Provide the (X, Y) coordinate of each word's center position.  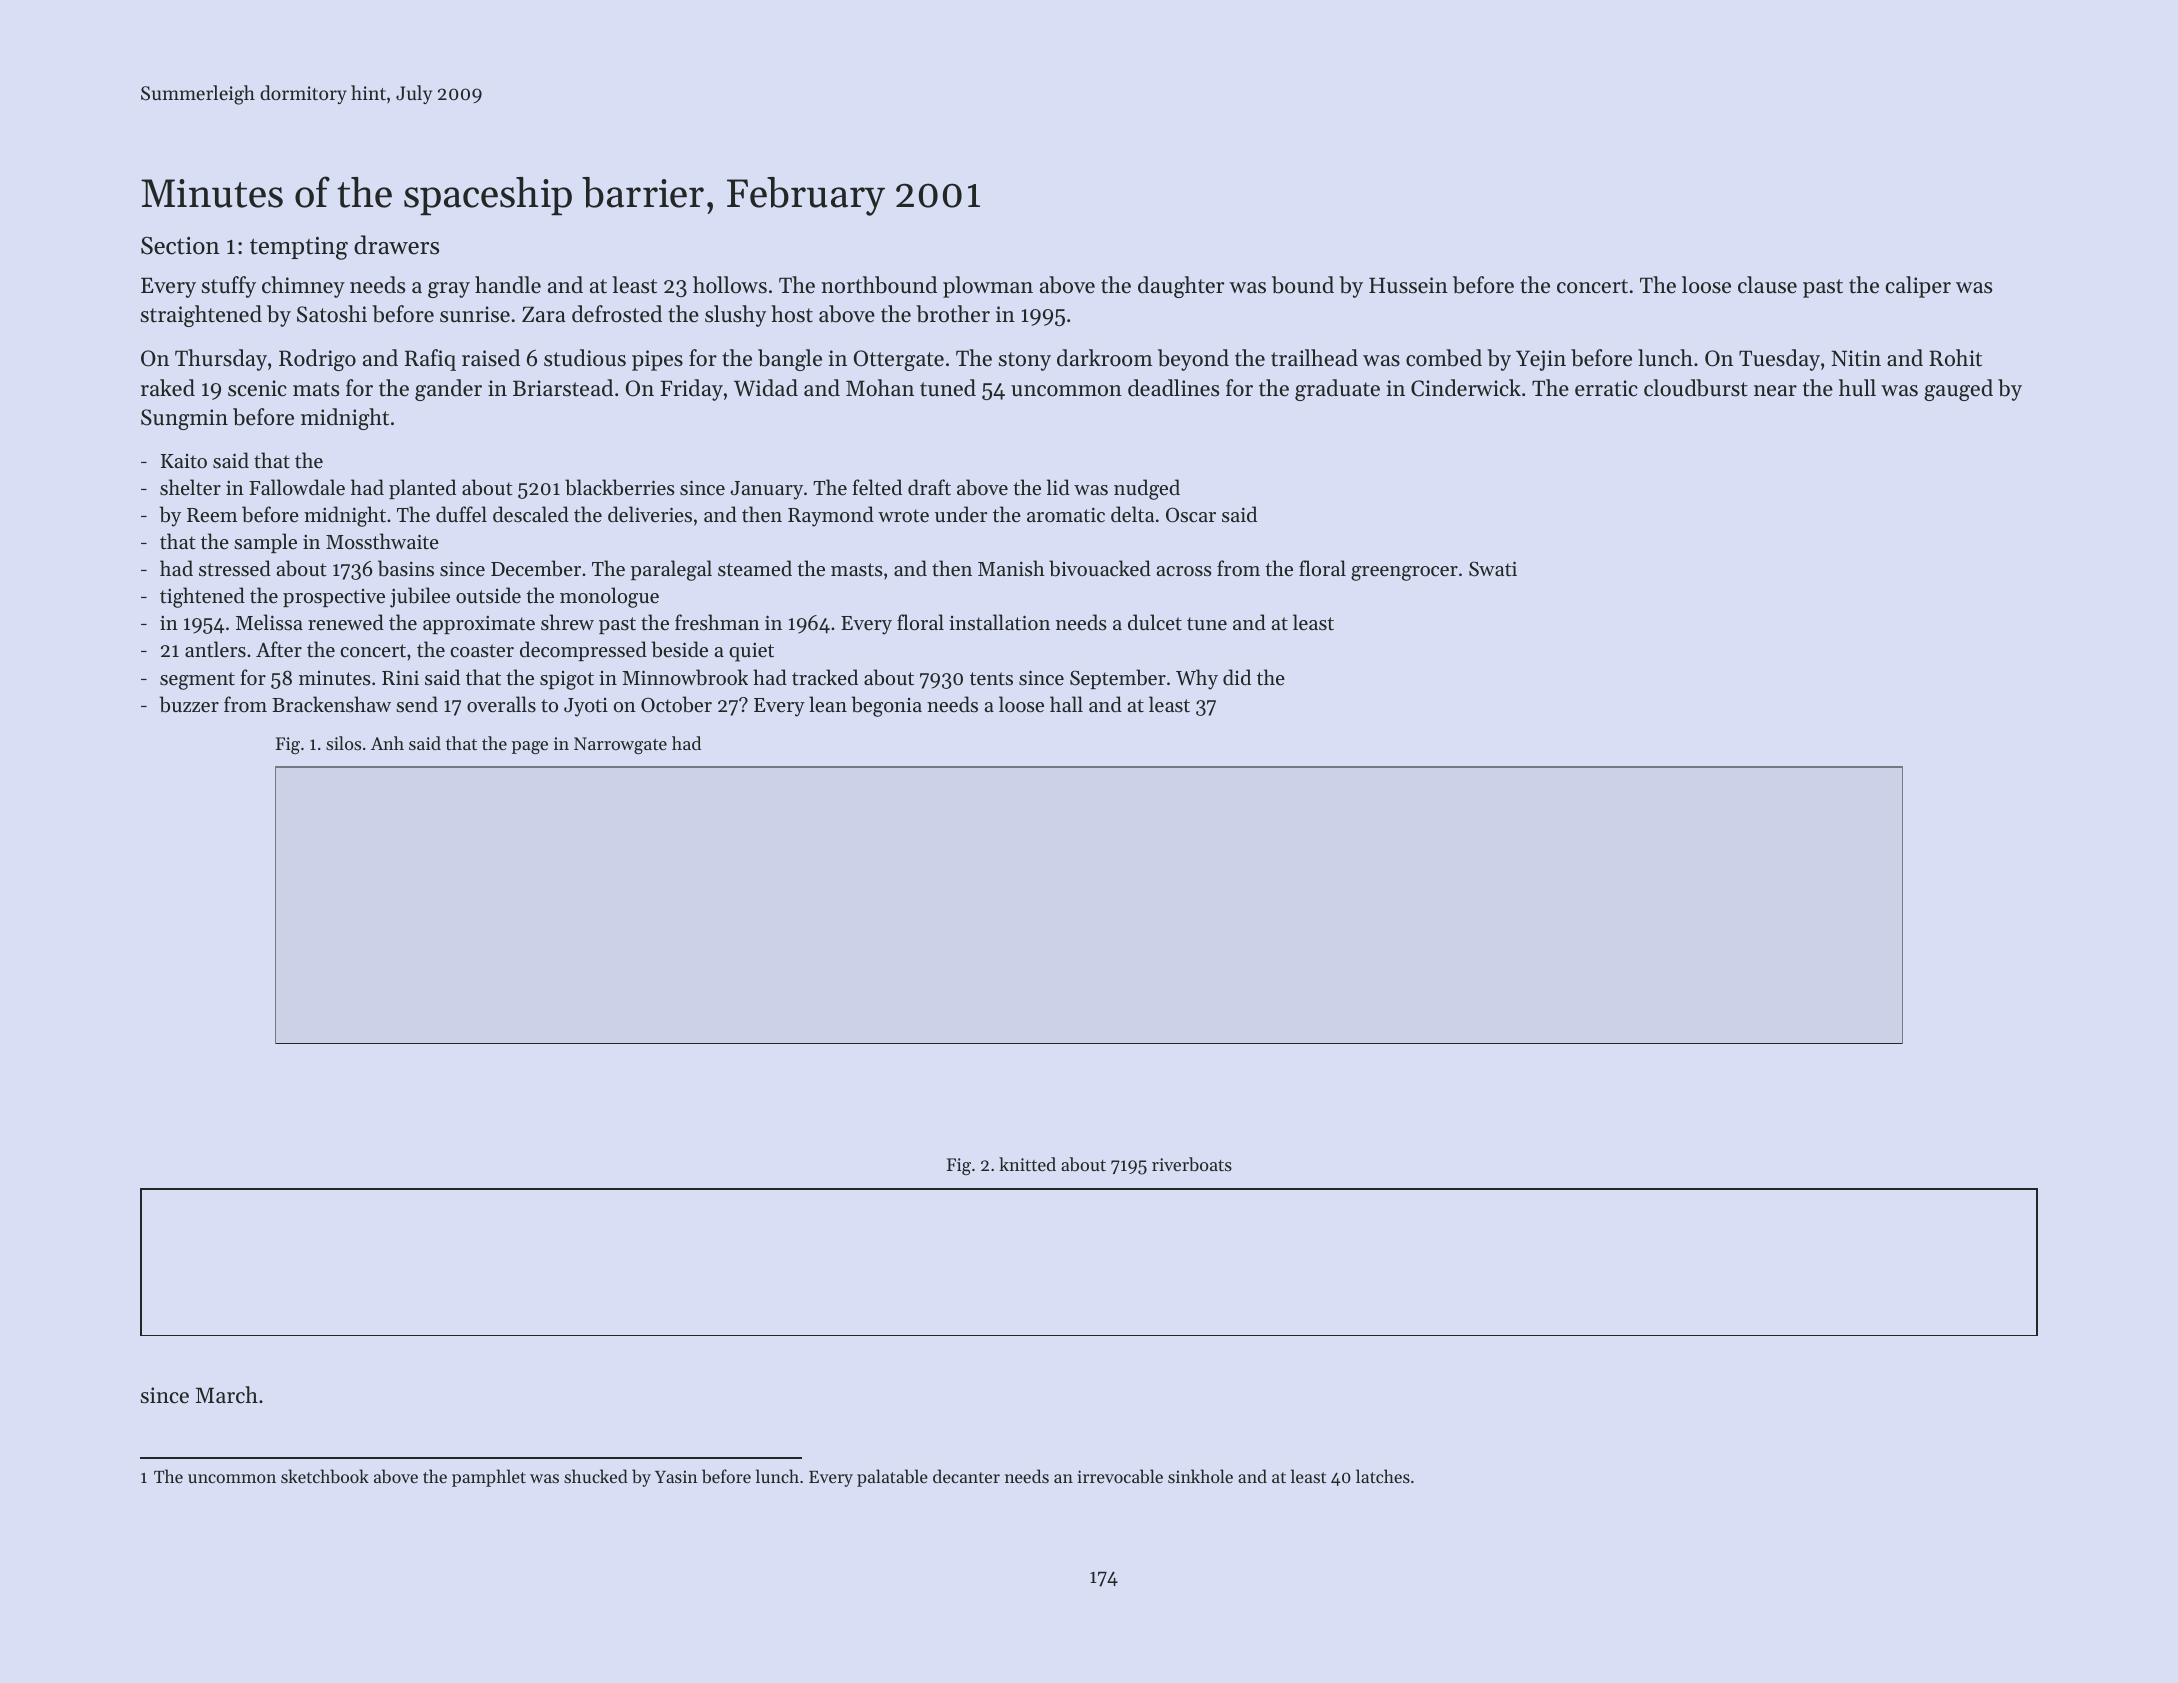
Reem (212, 515)
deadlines (1173, 388)
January (766, 490)
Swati (1493, 569)
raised (491, 358)
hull (1857, 388)
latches (1383, 1476)
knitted (1027, 1164)
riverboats (1192, 1164)
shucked (596, 1476)
